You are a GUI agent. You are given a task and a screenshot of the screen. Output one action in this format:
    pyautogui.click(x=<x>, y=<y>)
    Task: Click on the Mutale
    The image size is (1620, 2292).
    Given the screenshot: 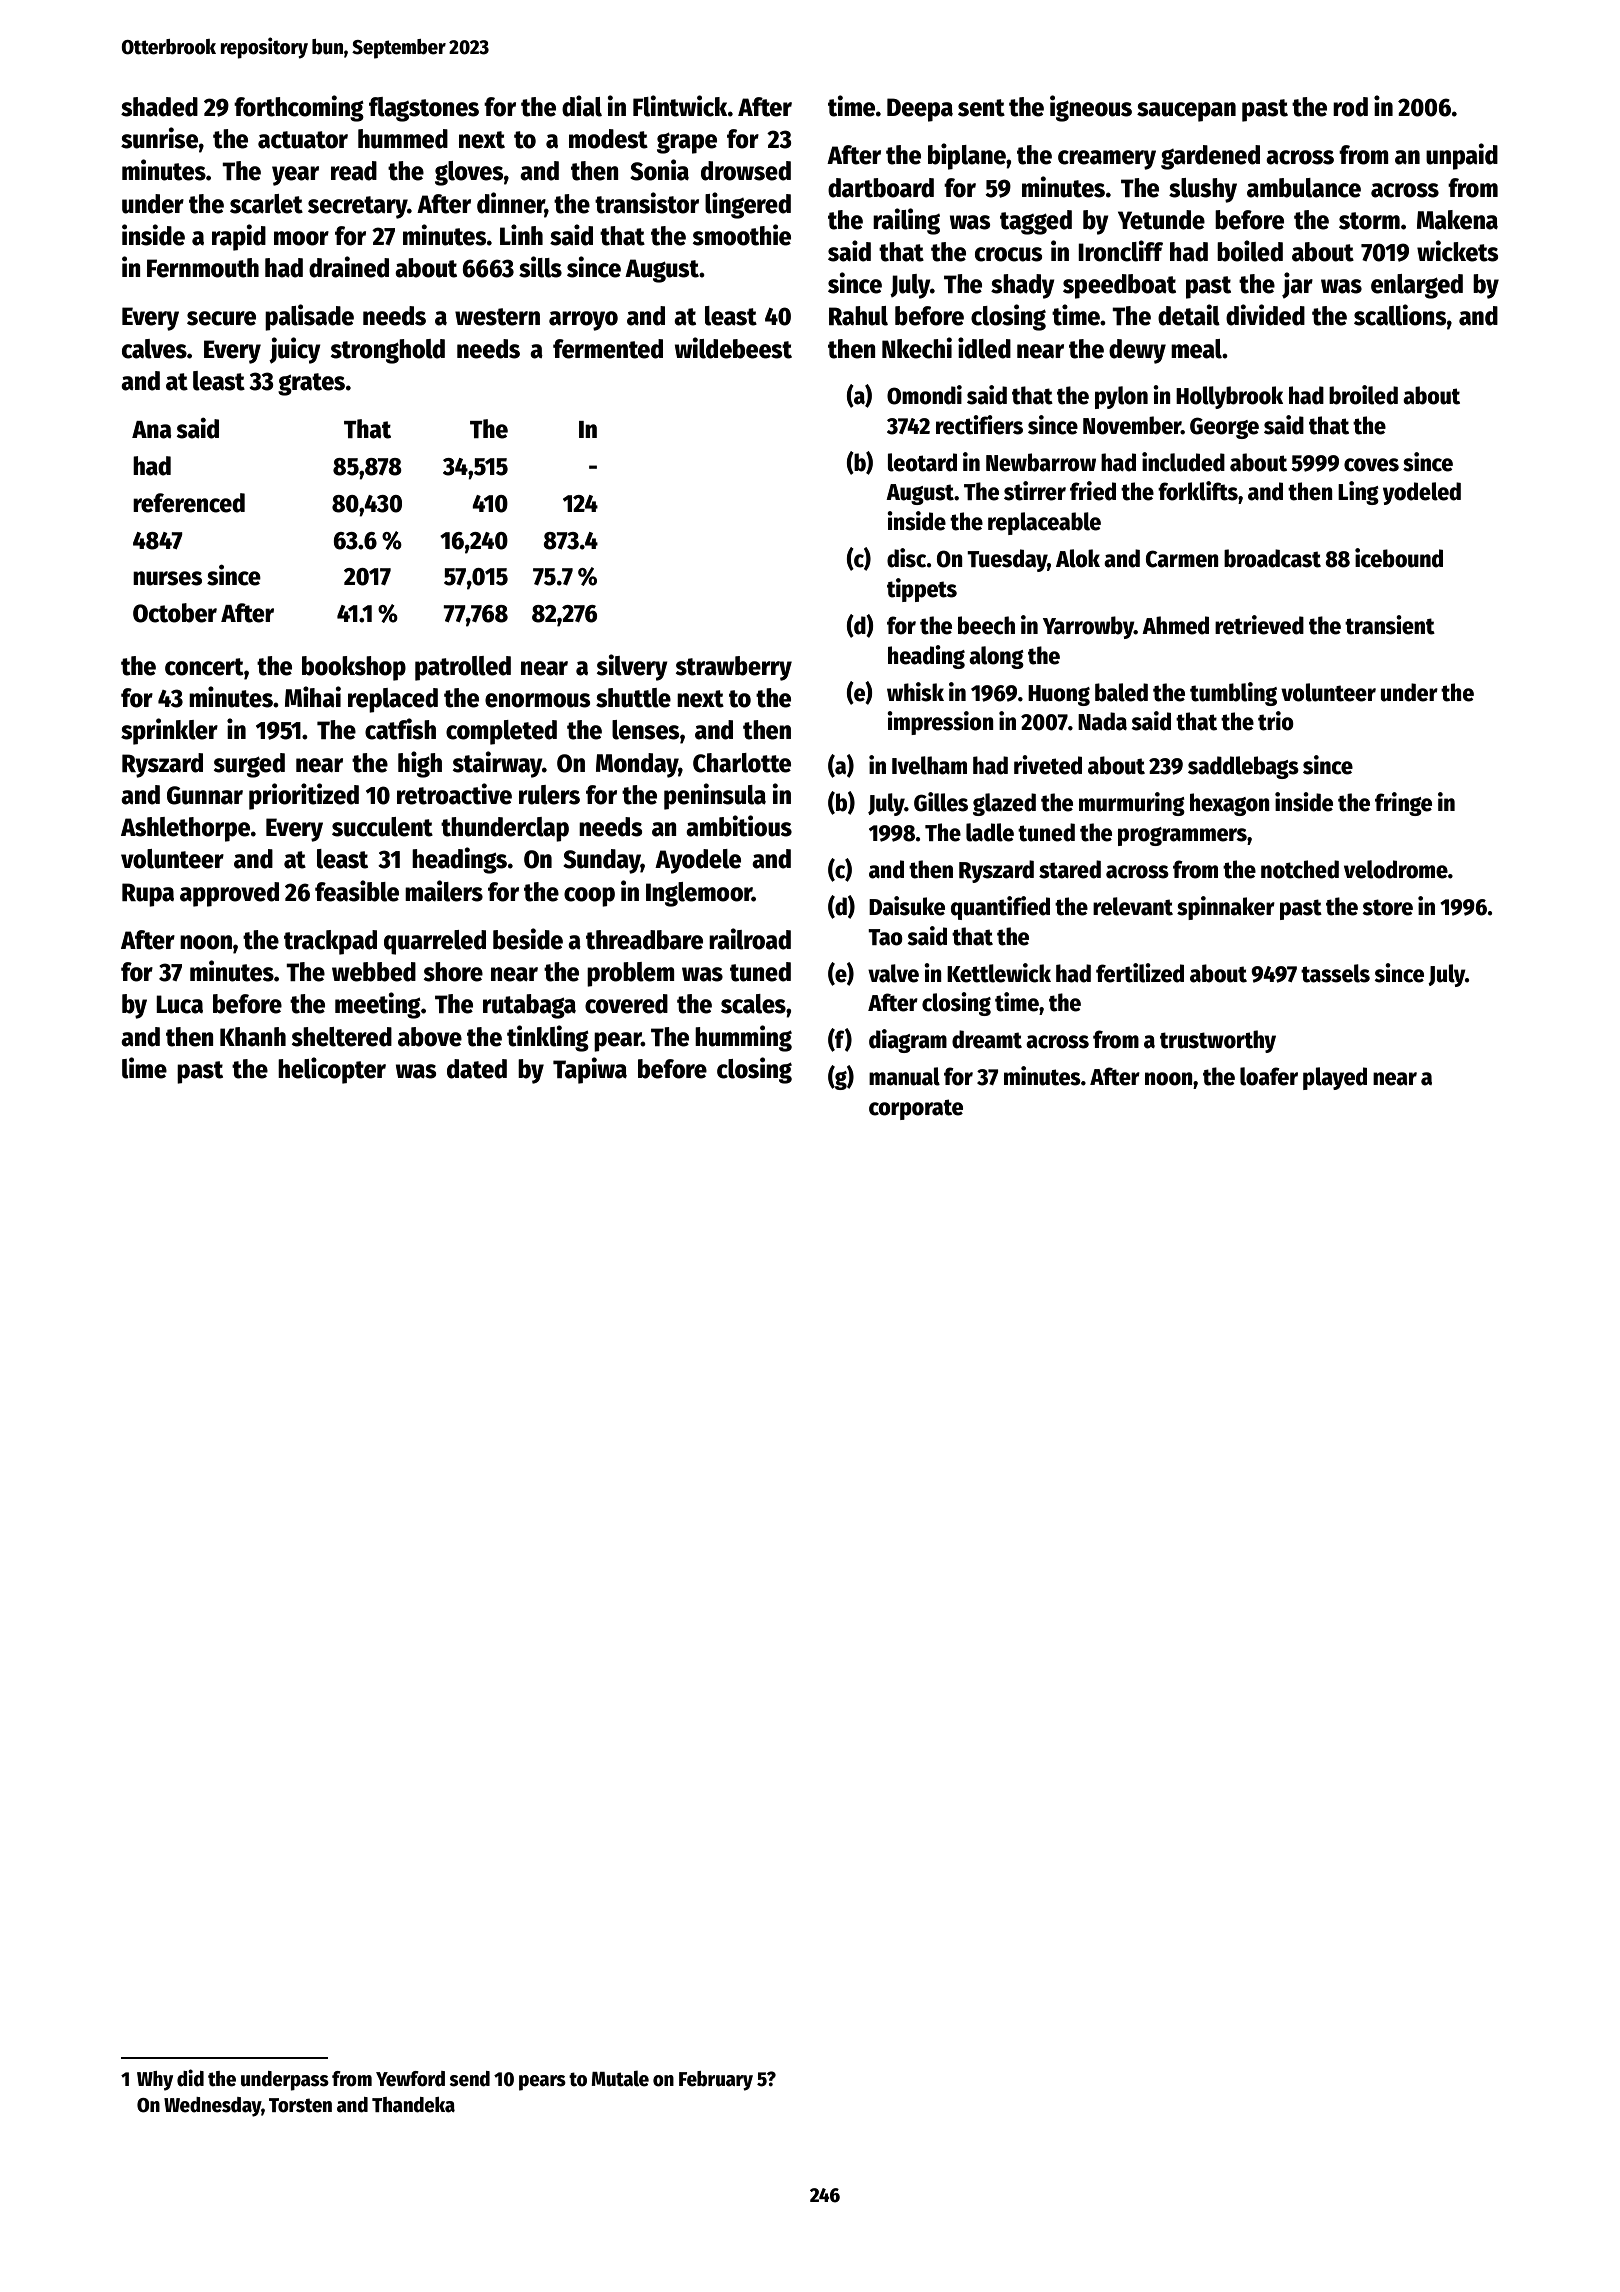 What is the action you would take?
    pyautogui.click(x=620, y=2078)
